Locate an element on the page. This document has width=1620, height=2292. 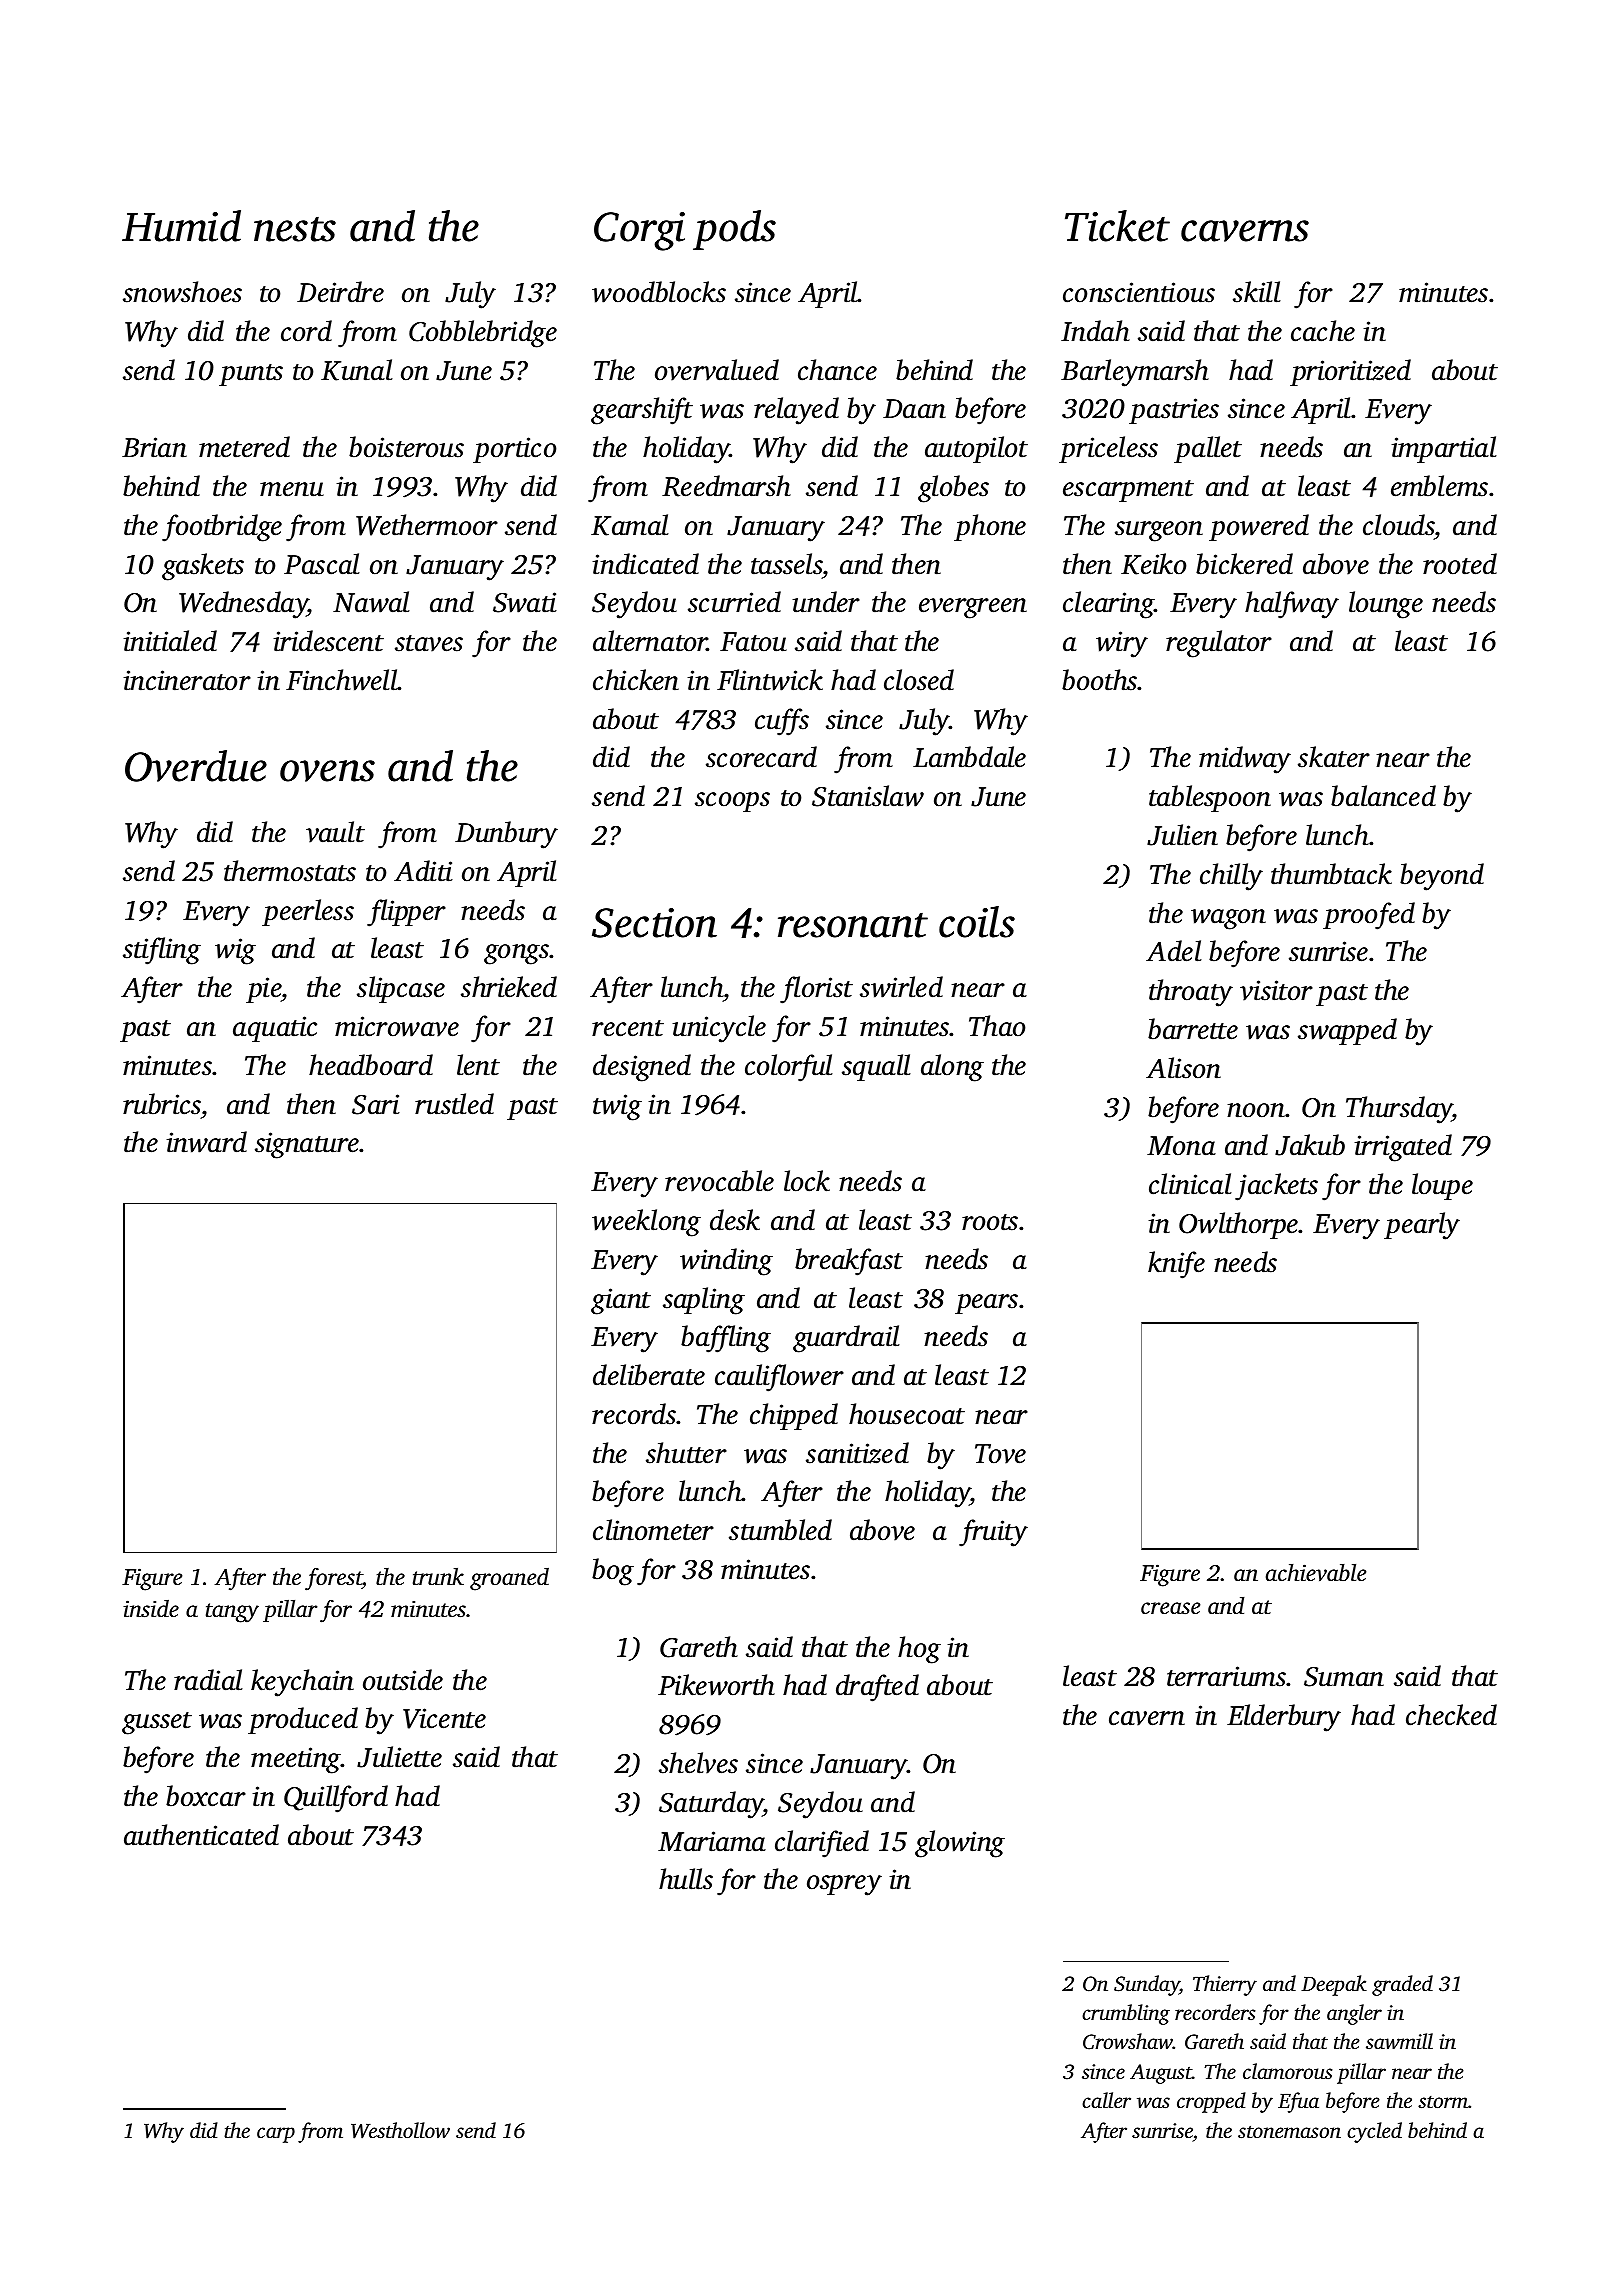
outside is located at coordinates (403, 1680).
